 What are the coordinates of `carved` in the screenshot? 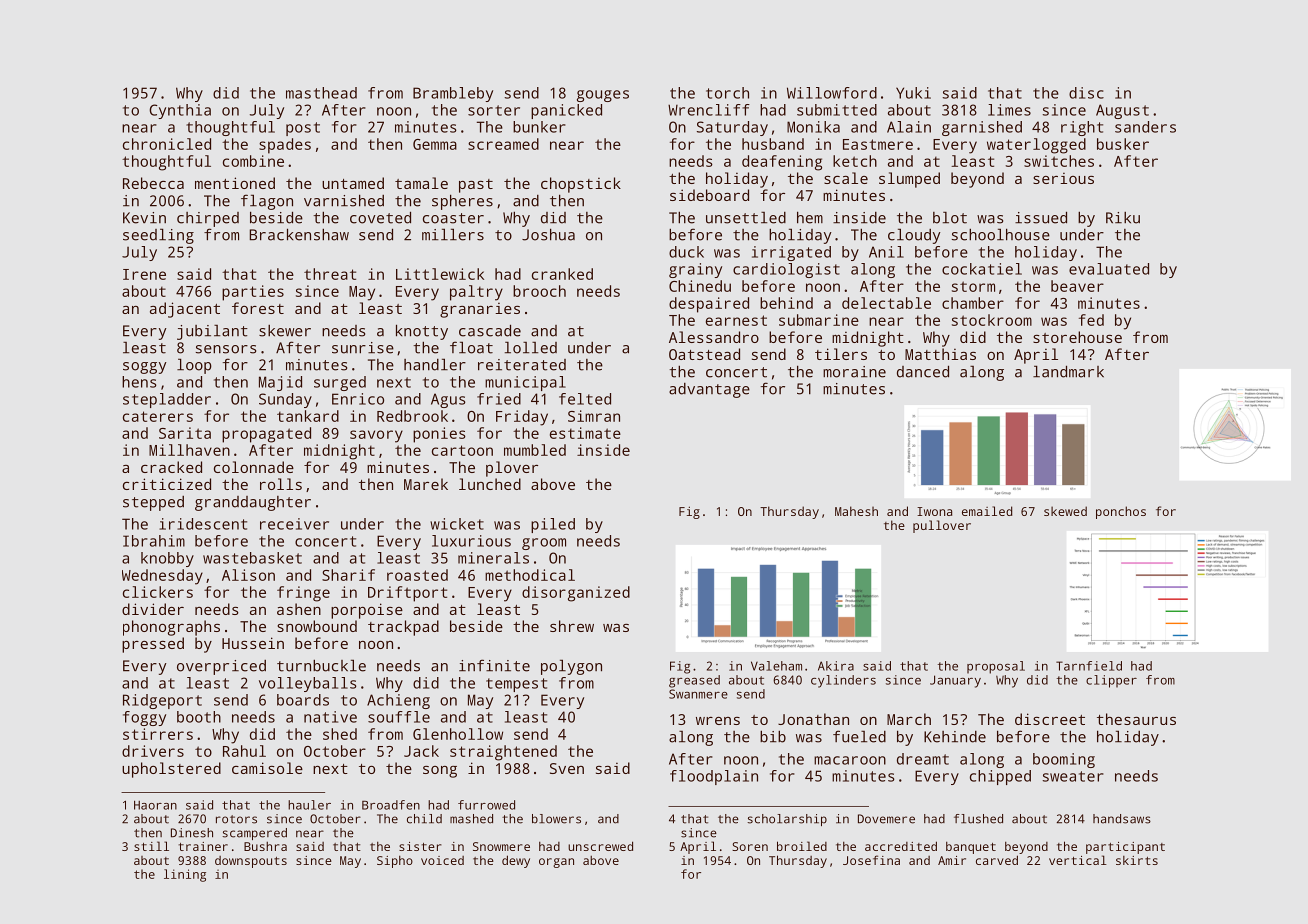 It's located at (997, 860).
